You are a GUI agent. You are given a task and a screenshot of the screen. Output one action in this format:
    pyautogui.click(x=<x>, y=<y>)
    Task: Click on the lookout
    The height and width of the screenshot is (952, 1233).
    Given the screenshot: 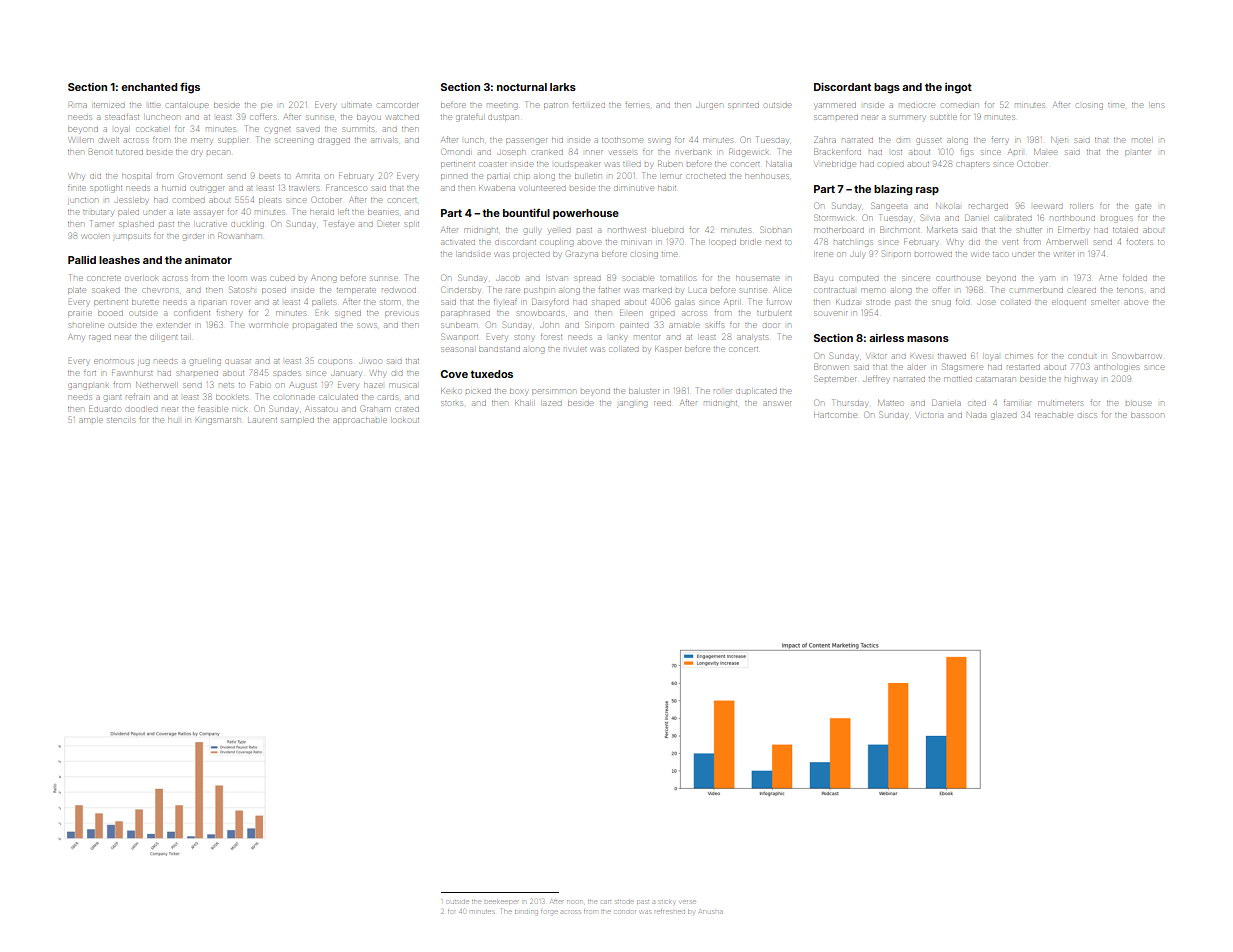 What is the action you would take?
    pyautogui.click(x=406, y=420)
